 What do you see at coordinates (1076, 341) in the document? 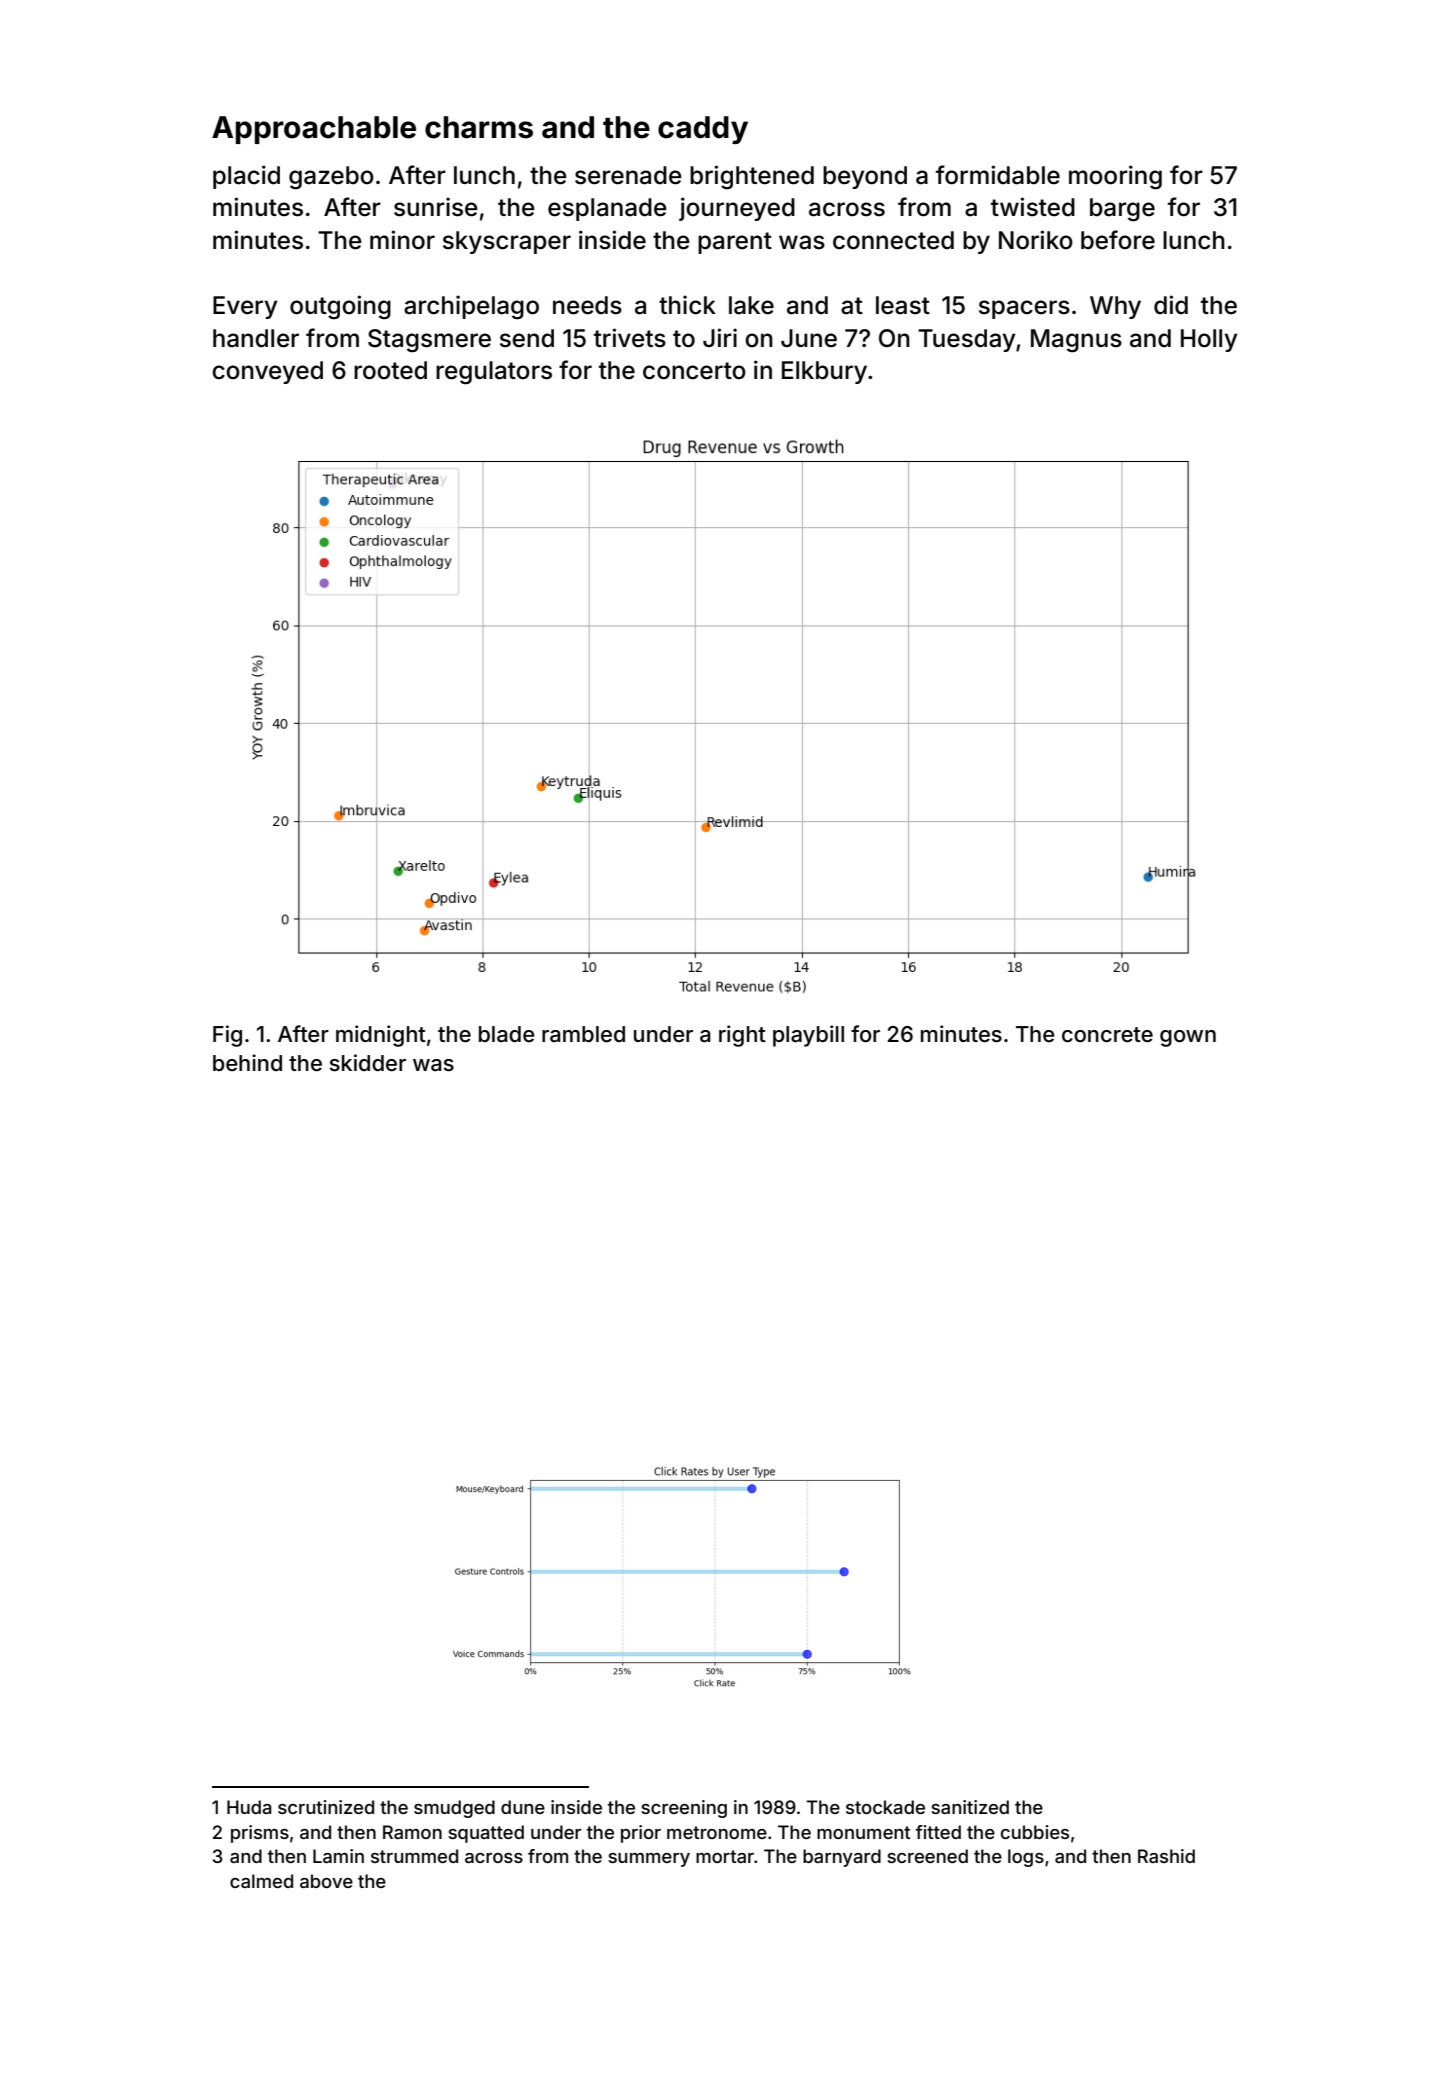
I see `Magnus` at bounding box center [1076, 341].
